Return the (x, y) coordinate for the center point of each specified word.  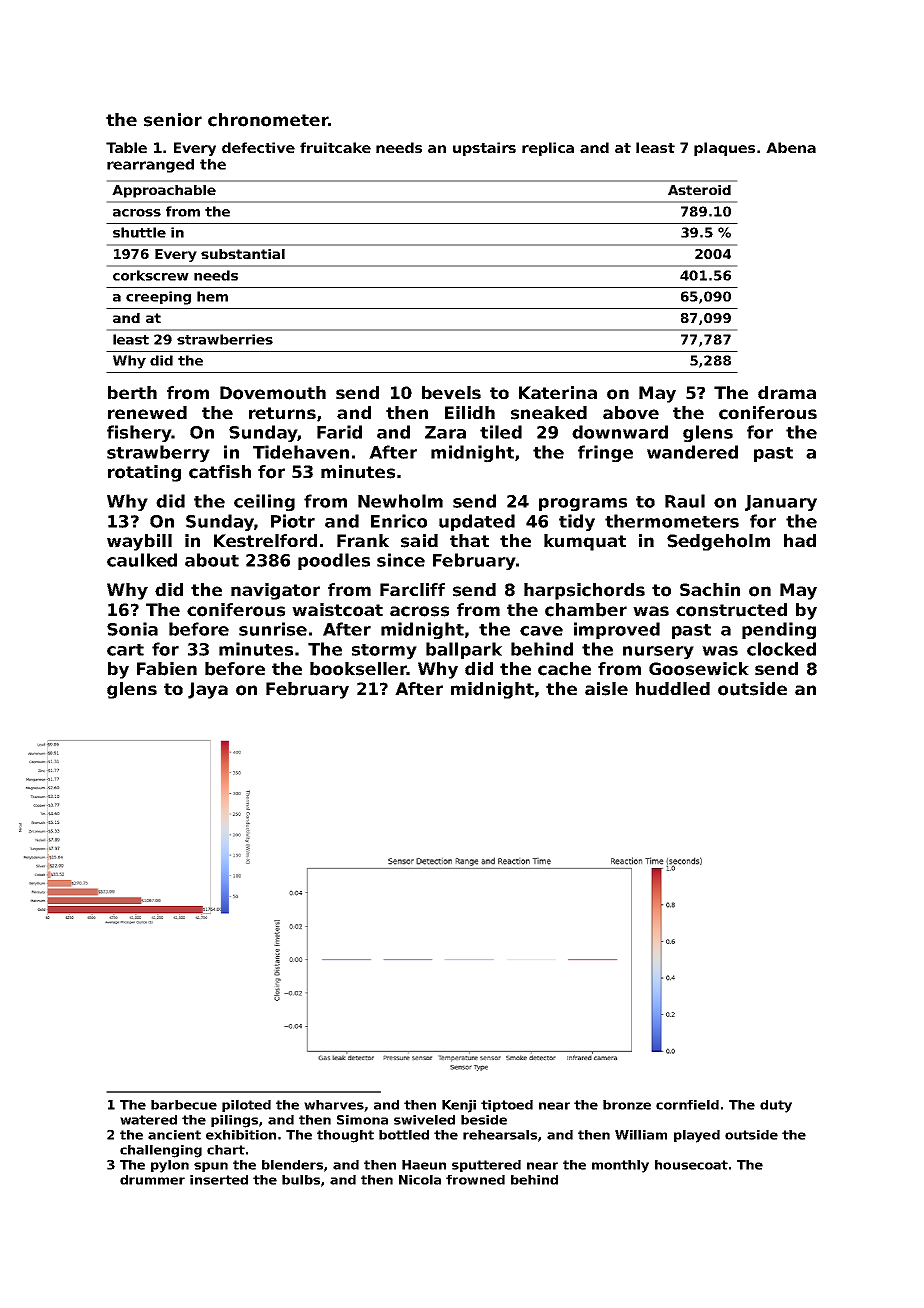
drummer (152, 1180)
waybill (139, 542)
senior (173, 120)
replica (548, 149)
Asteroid (699, 190)
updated (477, 522)
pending (779, 630)
